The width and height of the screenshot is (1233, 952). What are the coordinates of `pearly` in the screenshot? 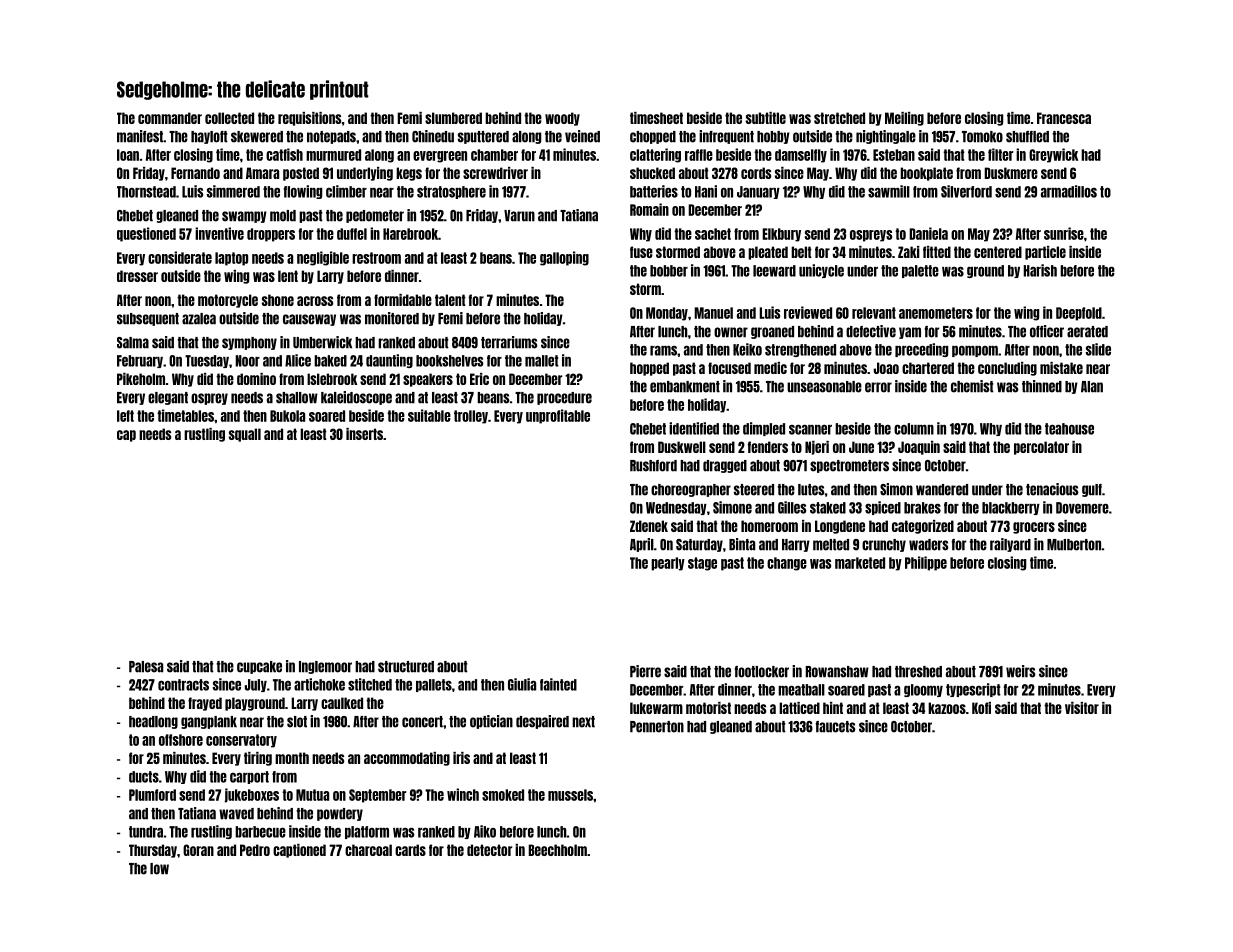 It's located at (668, 564).
